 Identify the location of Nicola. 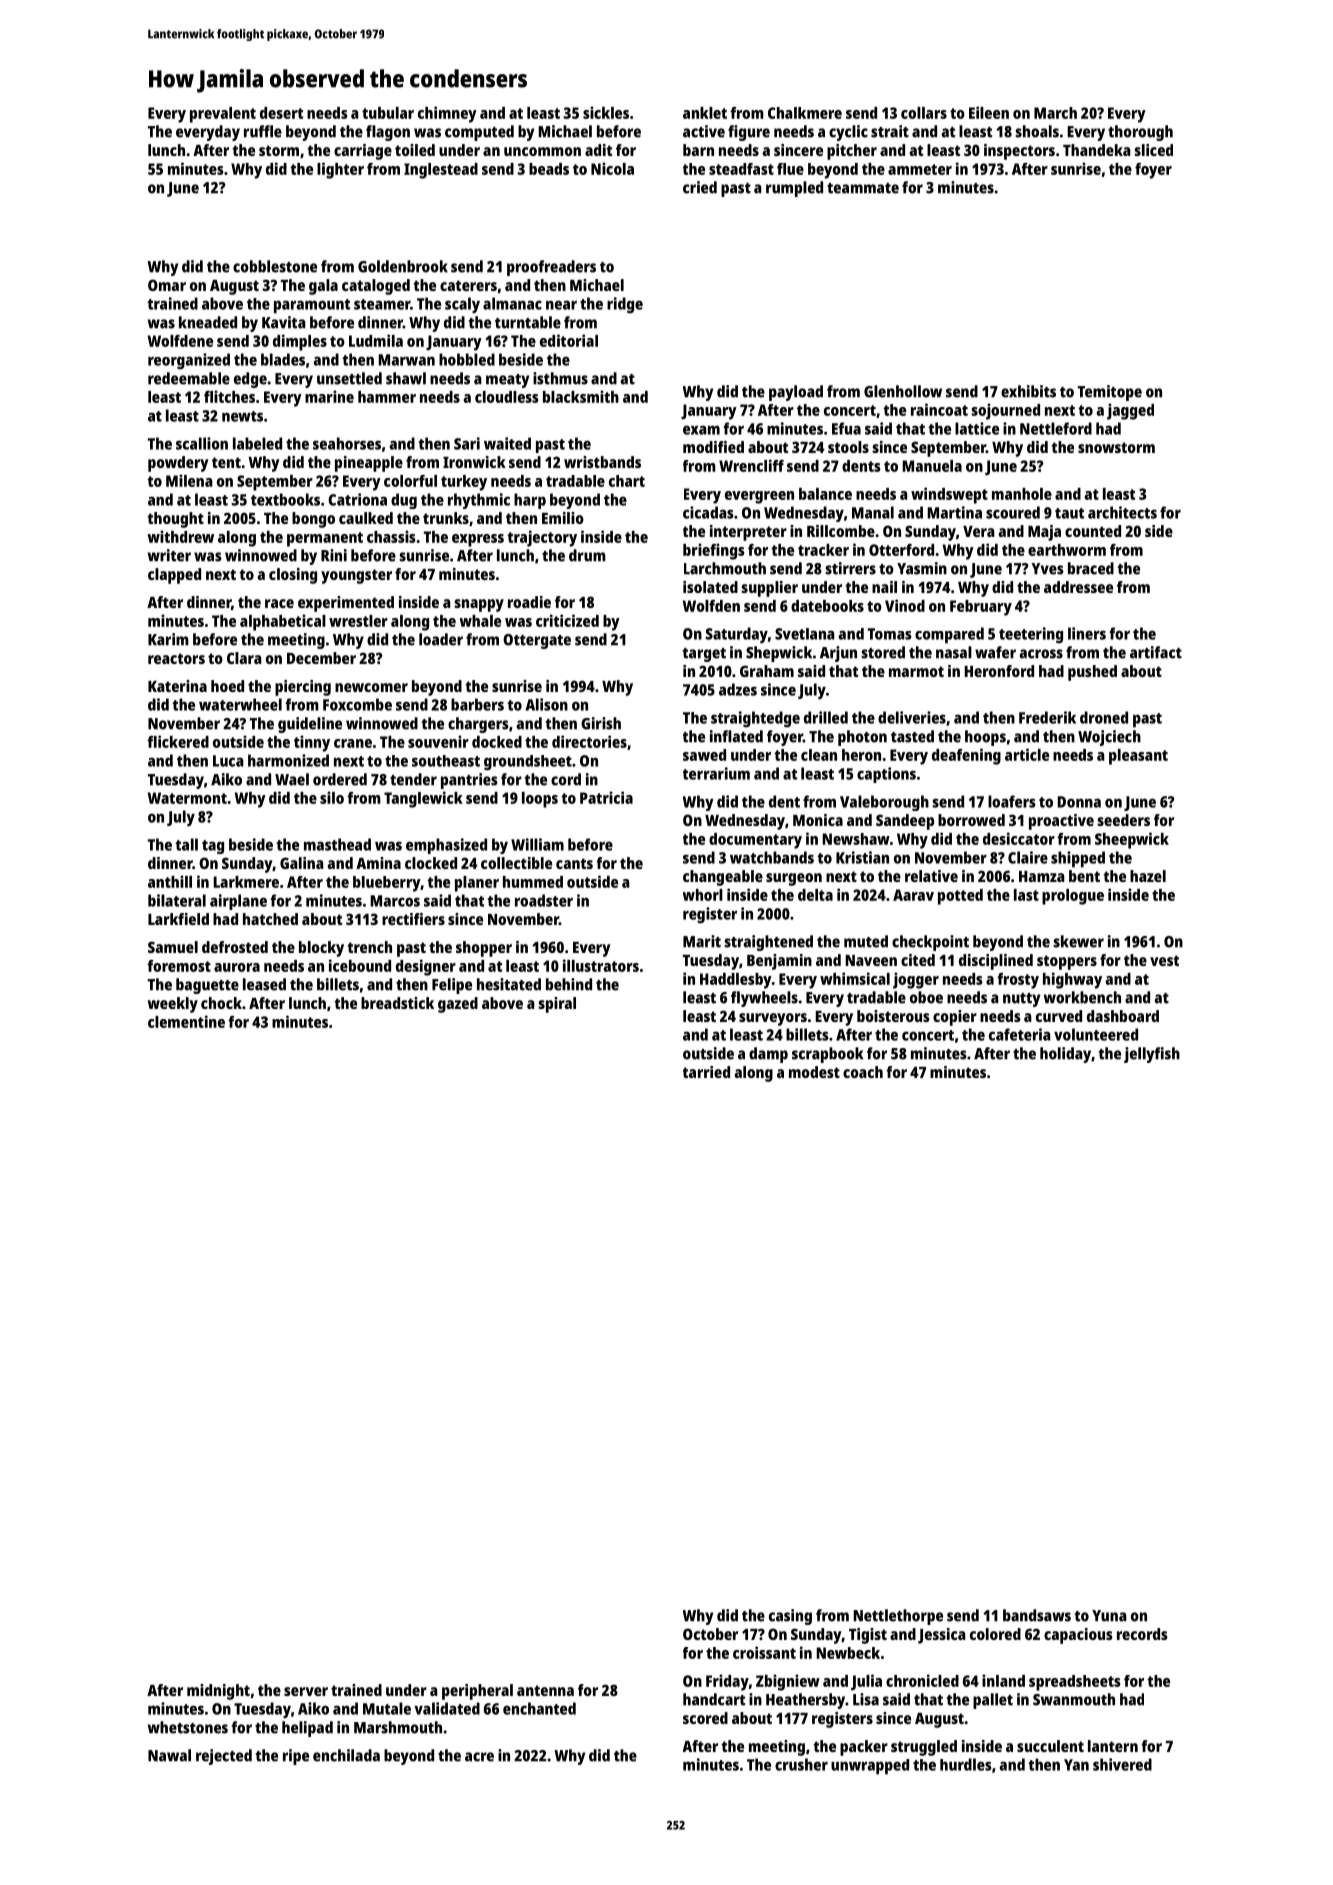
(612, 168).
